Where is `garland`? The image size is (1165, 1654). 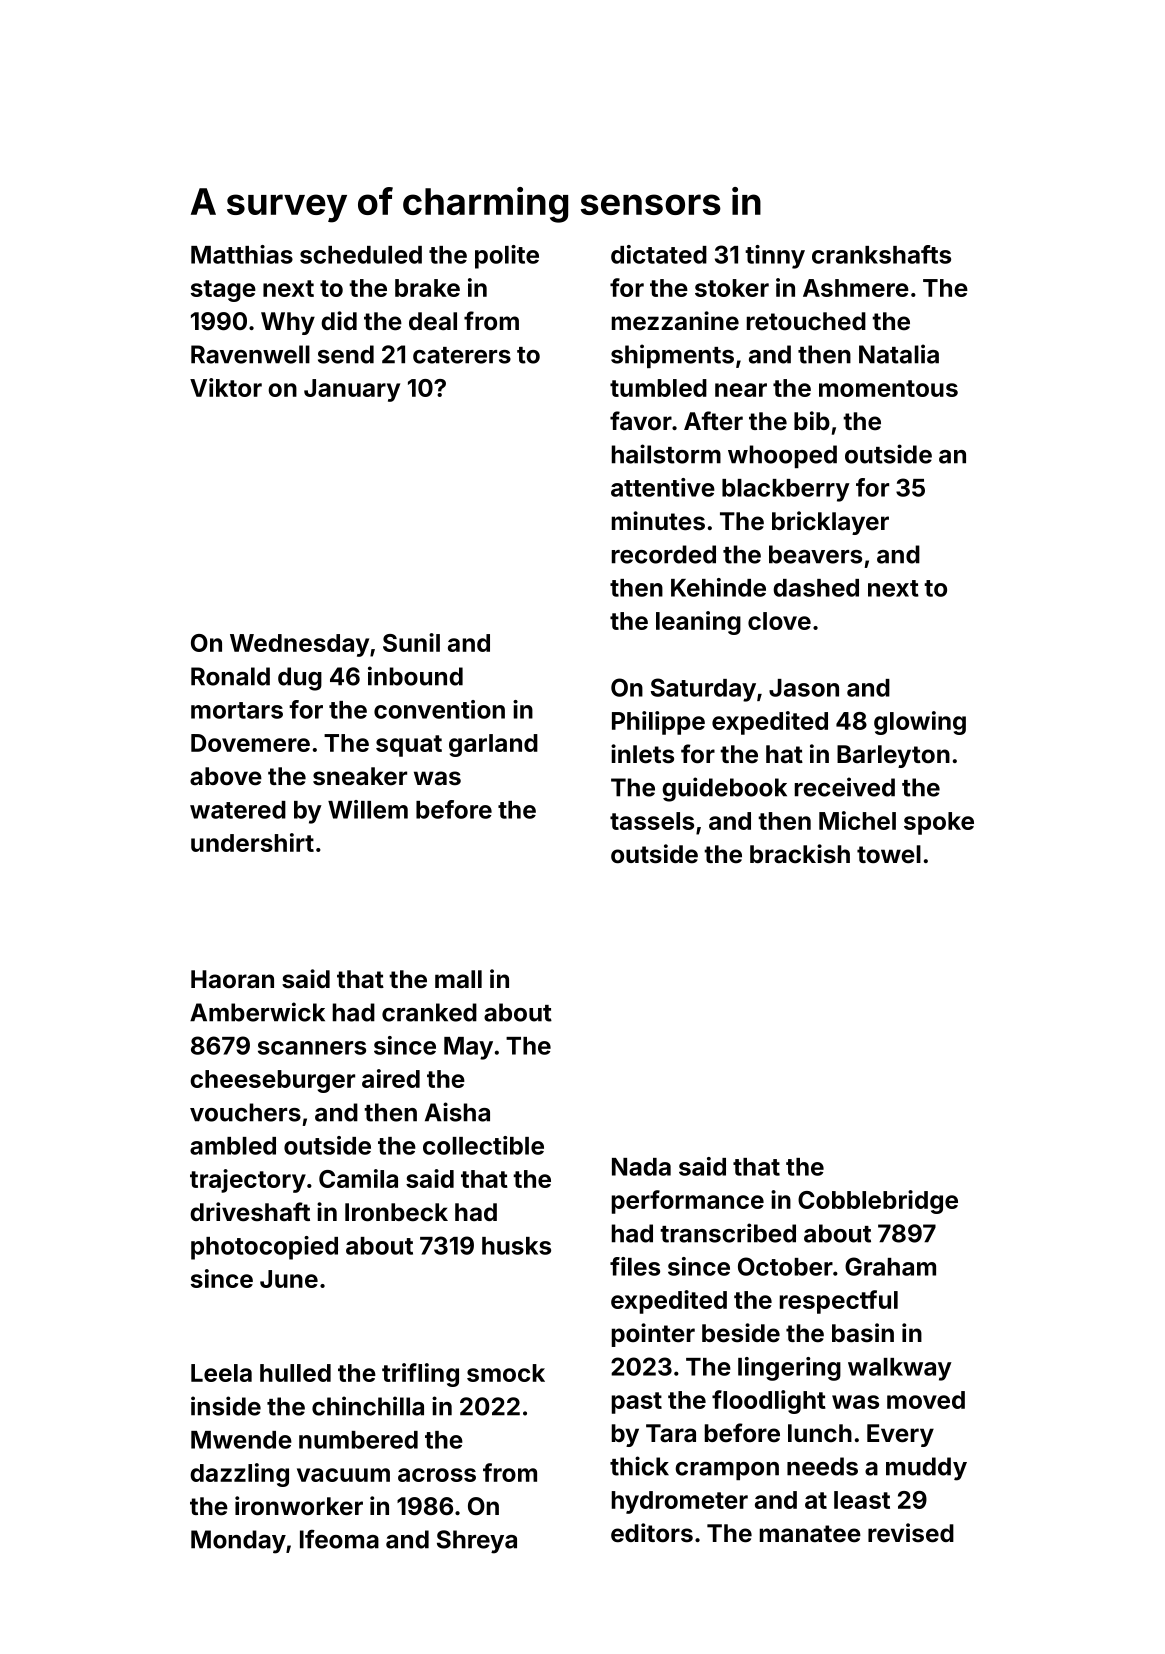 garland is located at coordinates (493, 745).
